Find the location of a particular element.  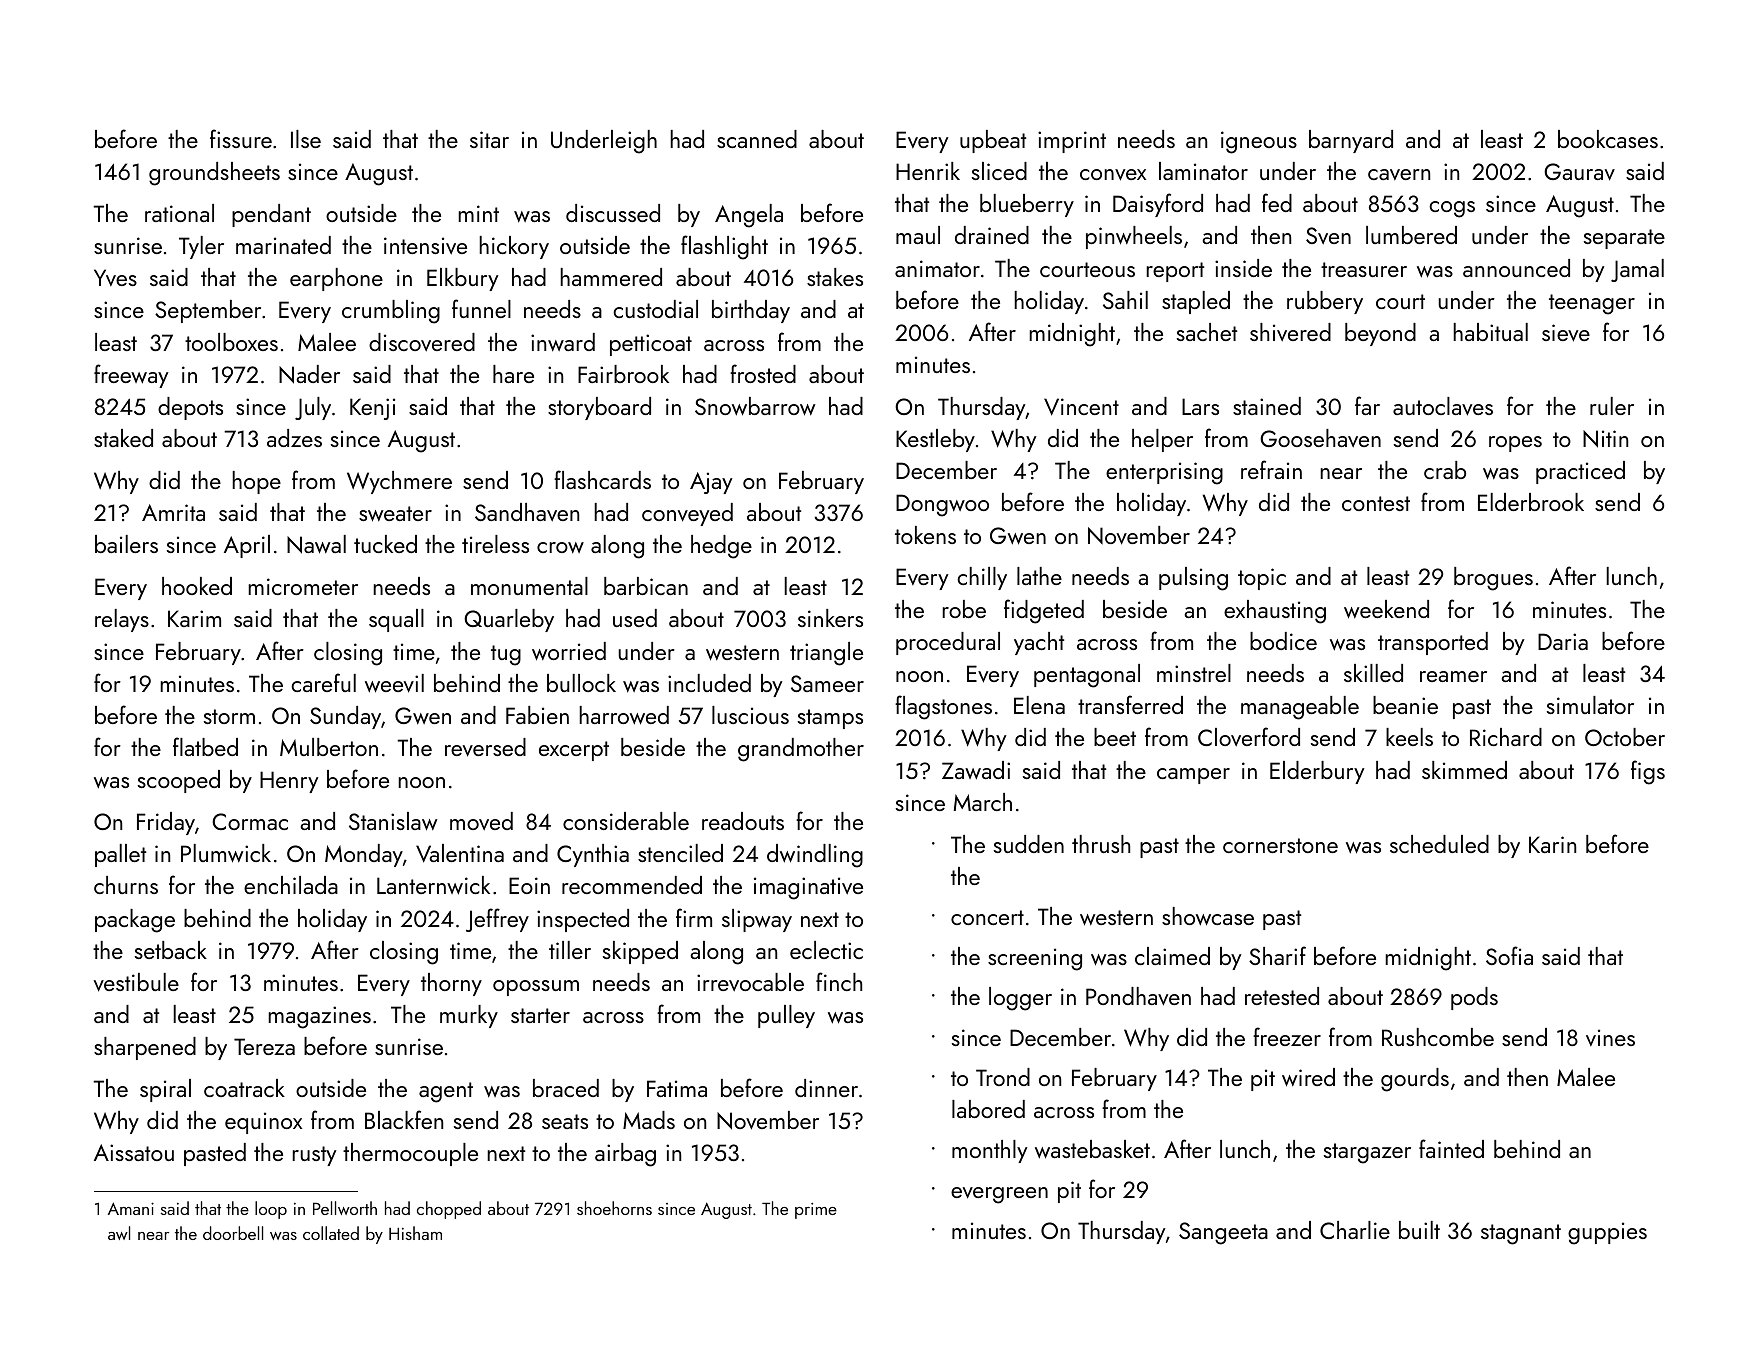

screening is located at coordinates (1035, 959).
